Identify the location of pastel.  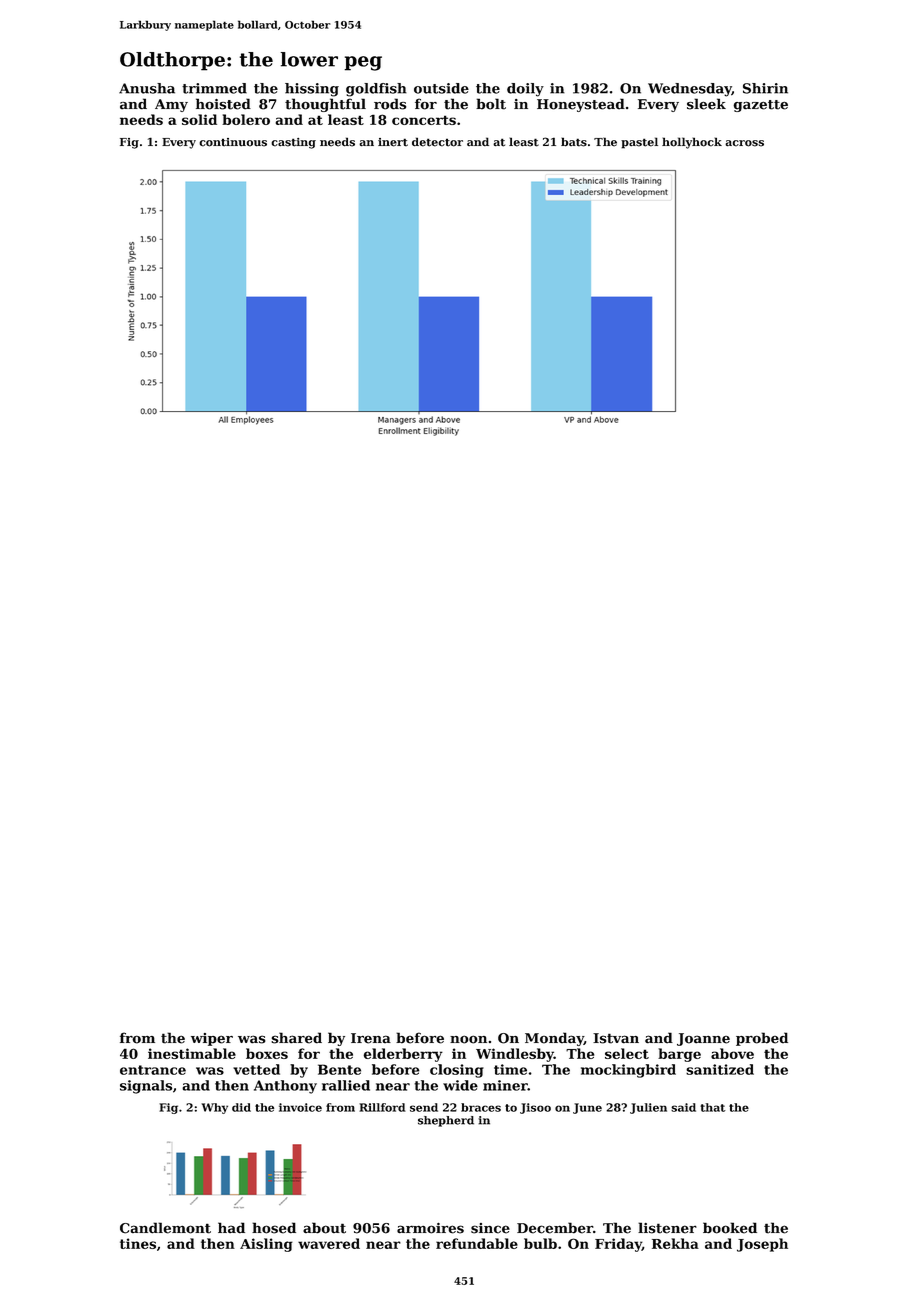
(639, 143).
